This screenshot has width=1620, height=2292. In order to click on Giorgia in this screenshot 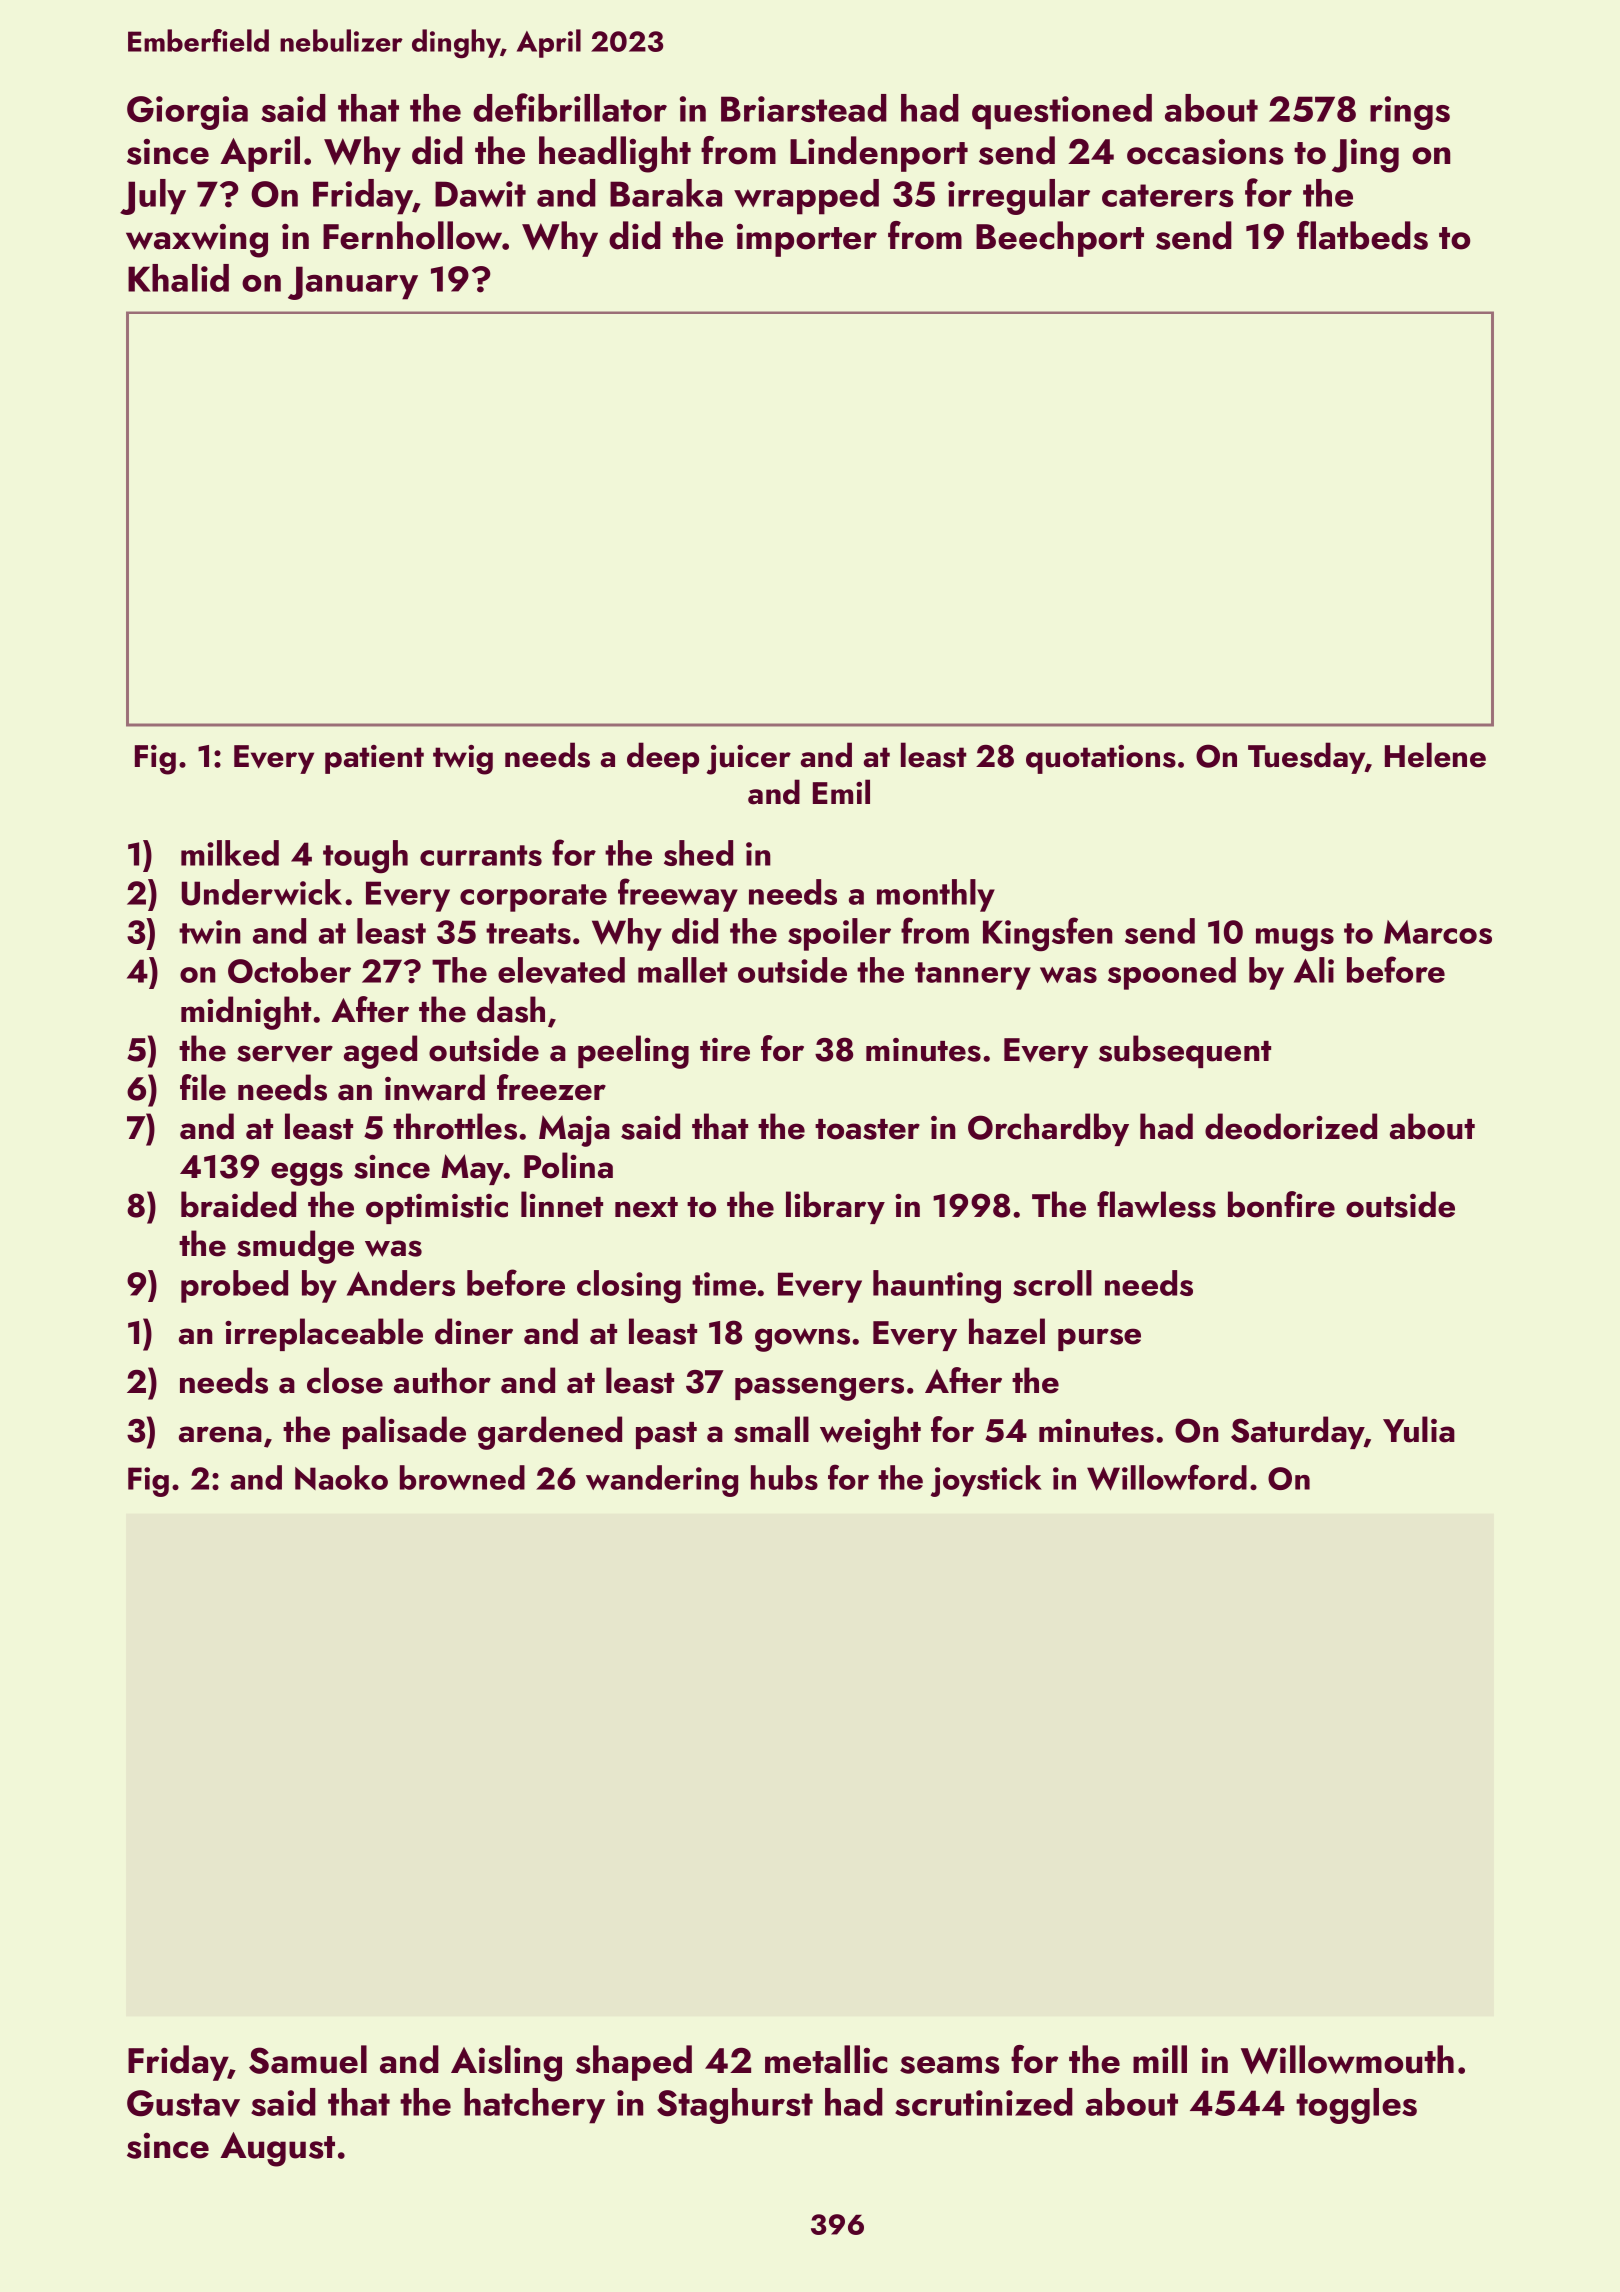, I will do `click(187, 113)`.
